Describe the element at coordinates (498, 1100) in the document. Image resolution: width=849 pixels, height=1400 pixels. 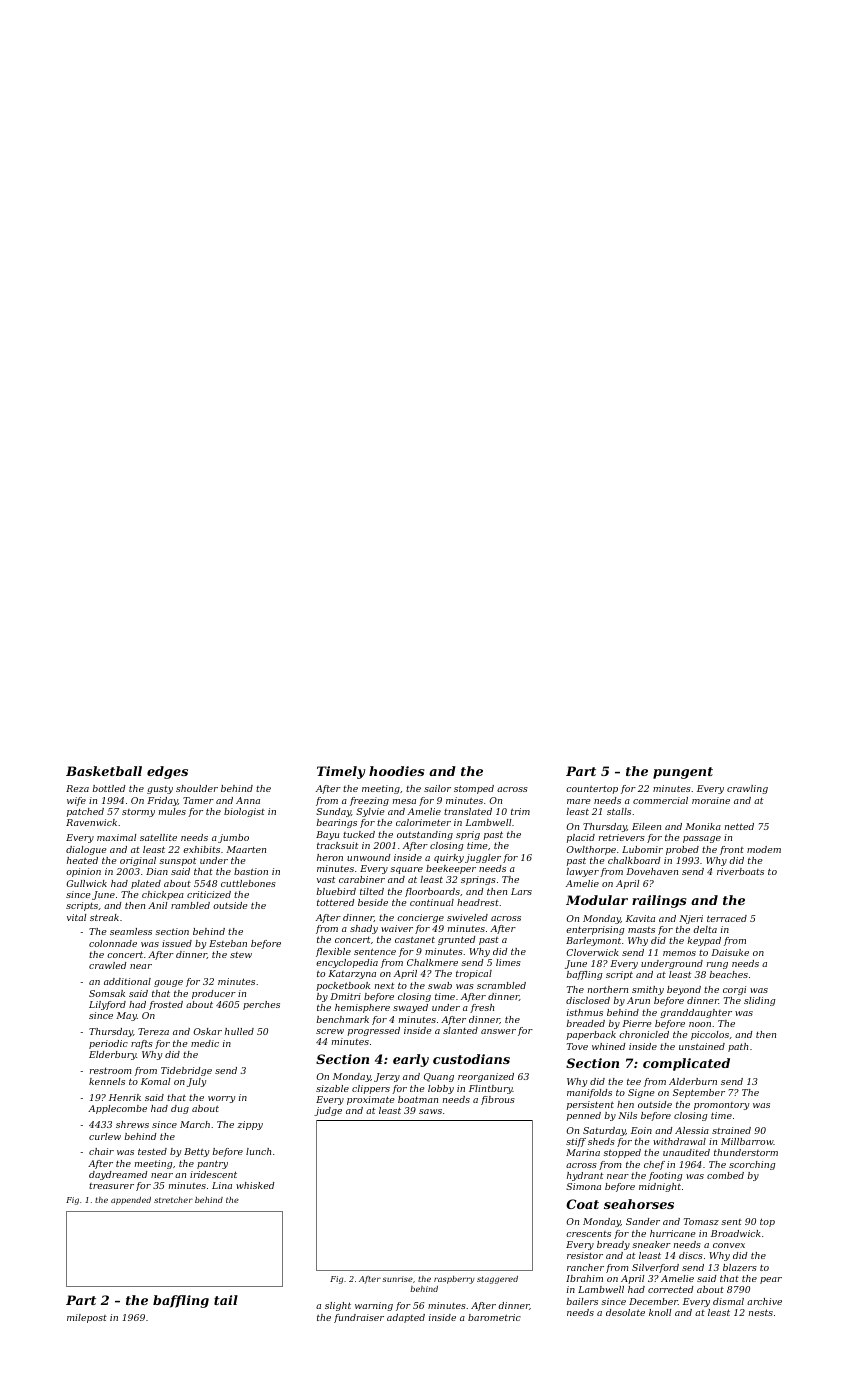
I see `fibrous` at that location.
